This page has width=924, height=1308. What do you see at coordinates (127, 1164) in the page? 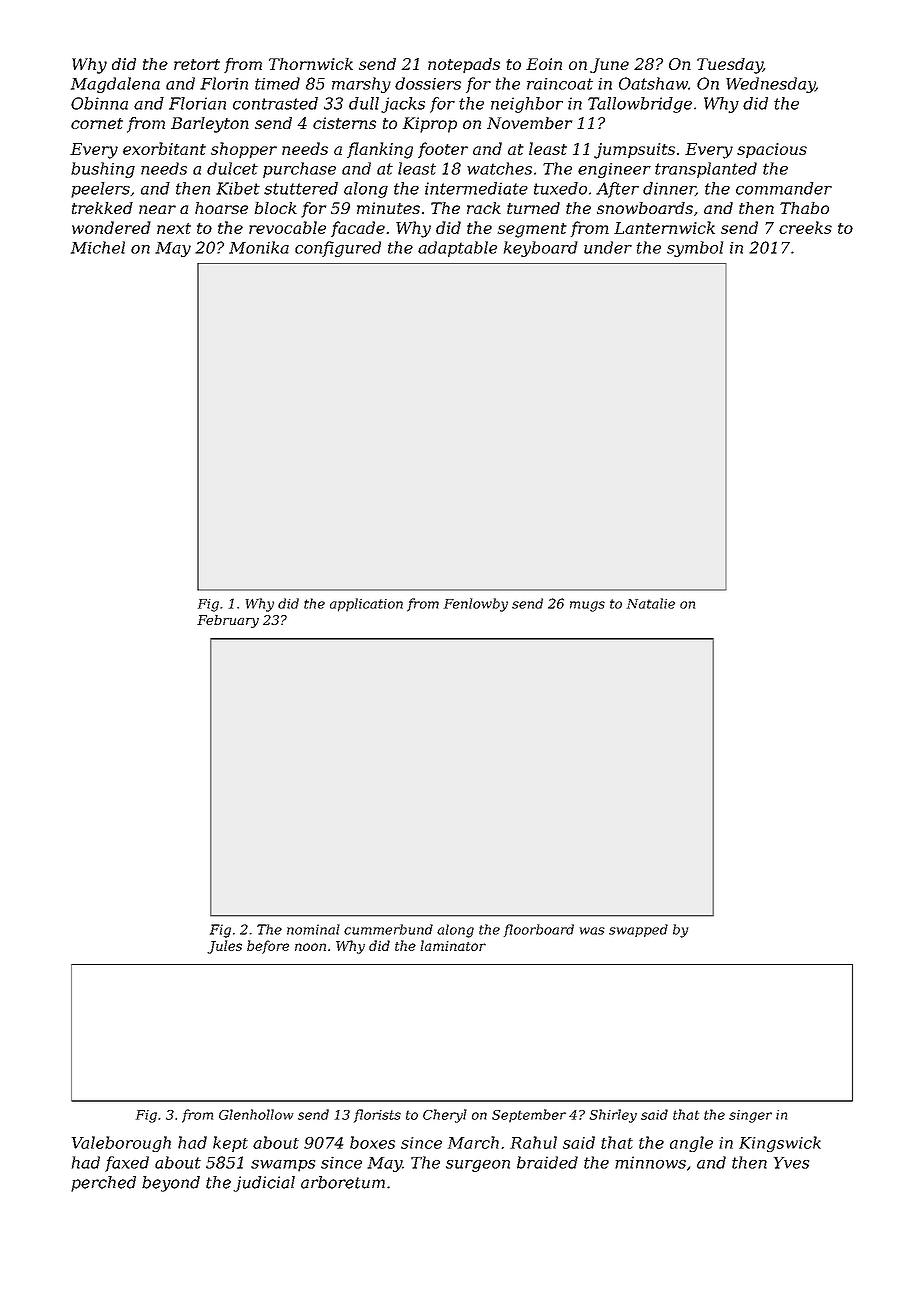
I see `faxed` at bounding box center [127, 1164].
